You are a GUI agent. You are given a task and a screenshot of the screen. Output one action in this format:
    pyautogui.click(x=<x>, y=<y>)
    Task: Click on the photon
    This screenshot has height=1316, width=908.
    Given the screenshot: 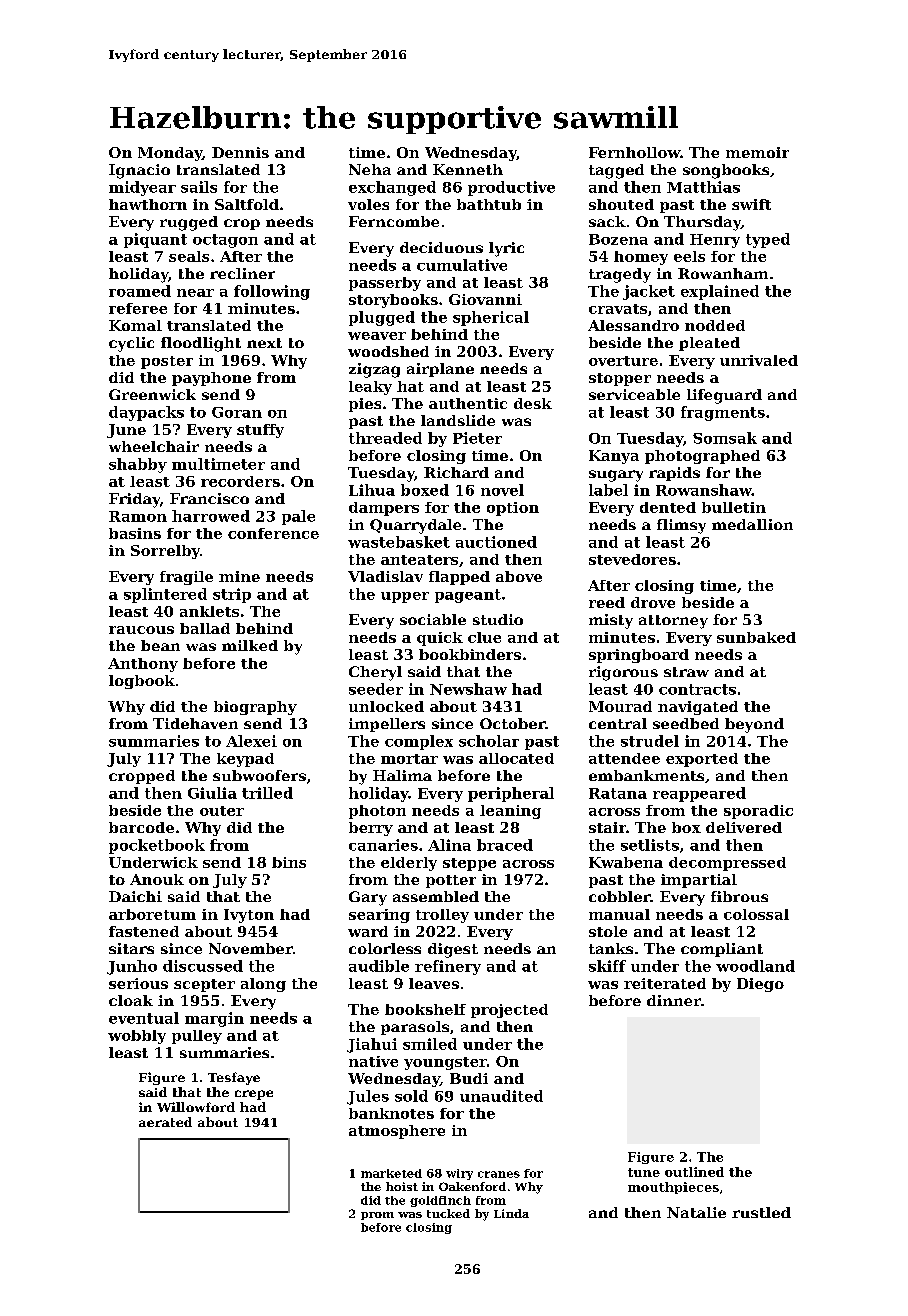 What is the action you would take?
    pyautogui.click(x=377, y=812)
